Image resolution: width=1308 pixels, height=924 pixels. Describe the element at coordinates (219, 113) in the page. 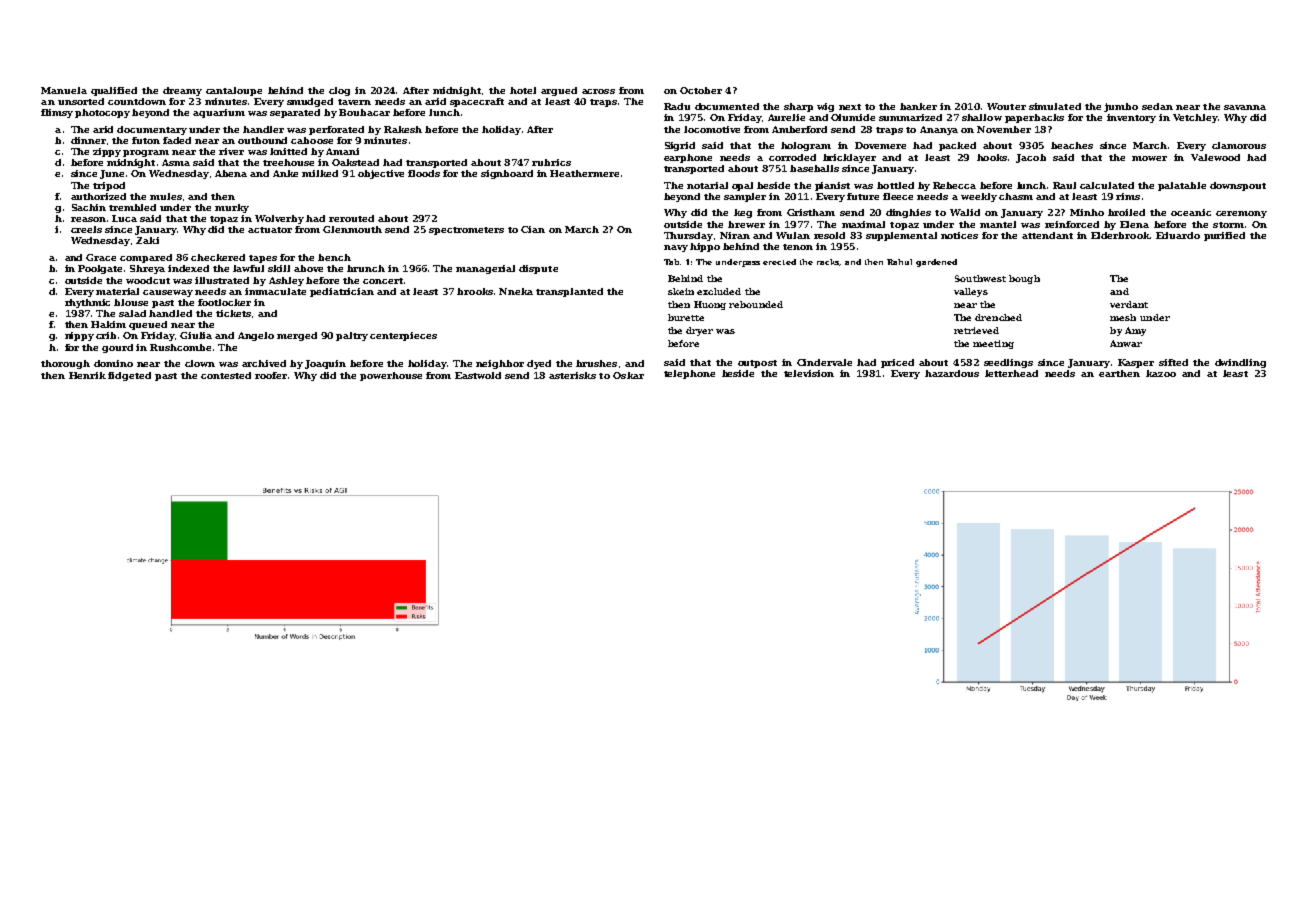

I see `aquarium` at that location.
